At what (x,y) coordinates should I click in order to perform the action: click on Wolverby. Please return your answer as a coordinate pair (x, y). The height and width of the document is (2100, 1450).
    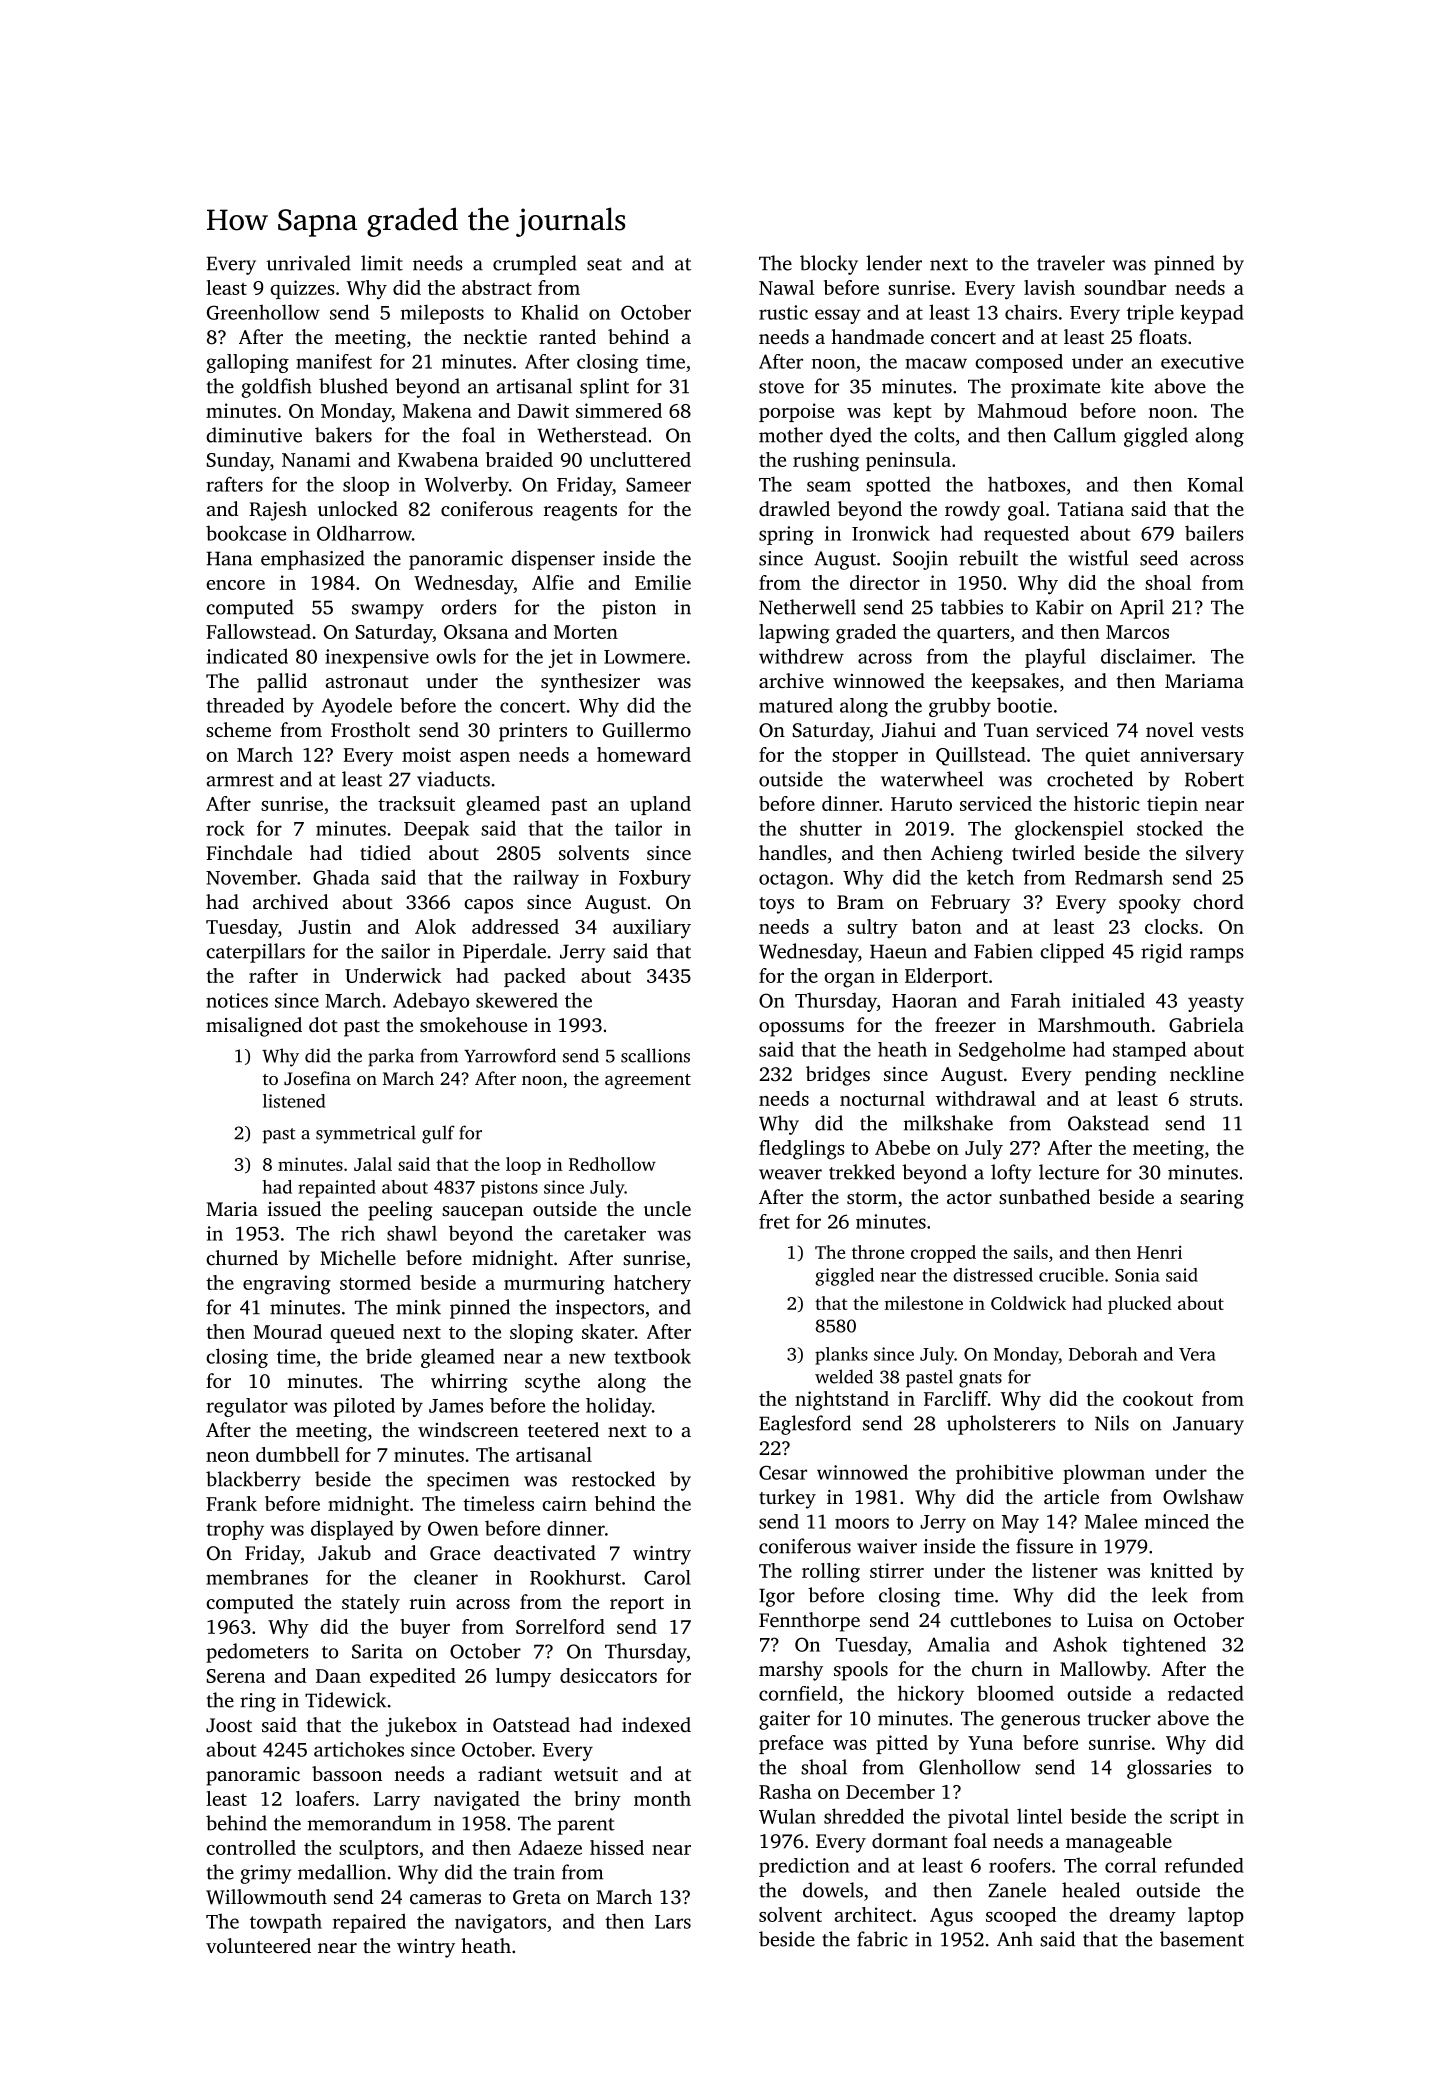
    Looking at the image, I should click on (466, 486).
